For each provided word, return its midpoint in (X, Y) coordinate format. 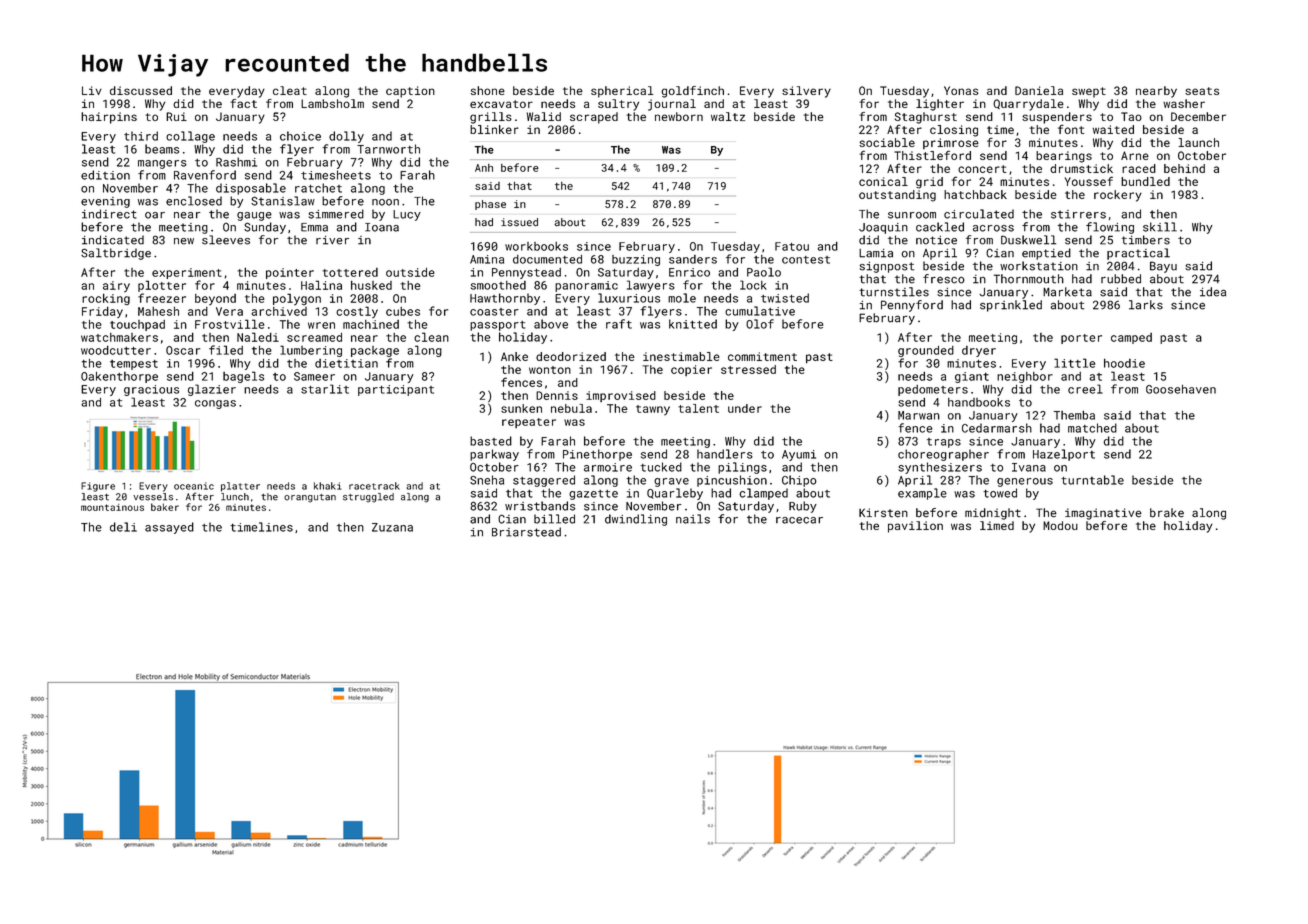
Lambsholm (332, 103)
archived (279, 311)
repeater (529, 423)
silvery (806, 92)
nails (693, 519)
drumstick (1081, 168)
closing (954, 131)
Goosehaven (1181, 389)
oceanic (194, 486)
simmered (336, 214)
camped (1131, 338)
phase (490, 205)
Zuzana (392, 527)
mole (682, 298)
